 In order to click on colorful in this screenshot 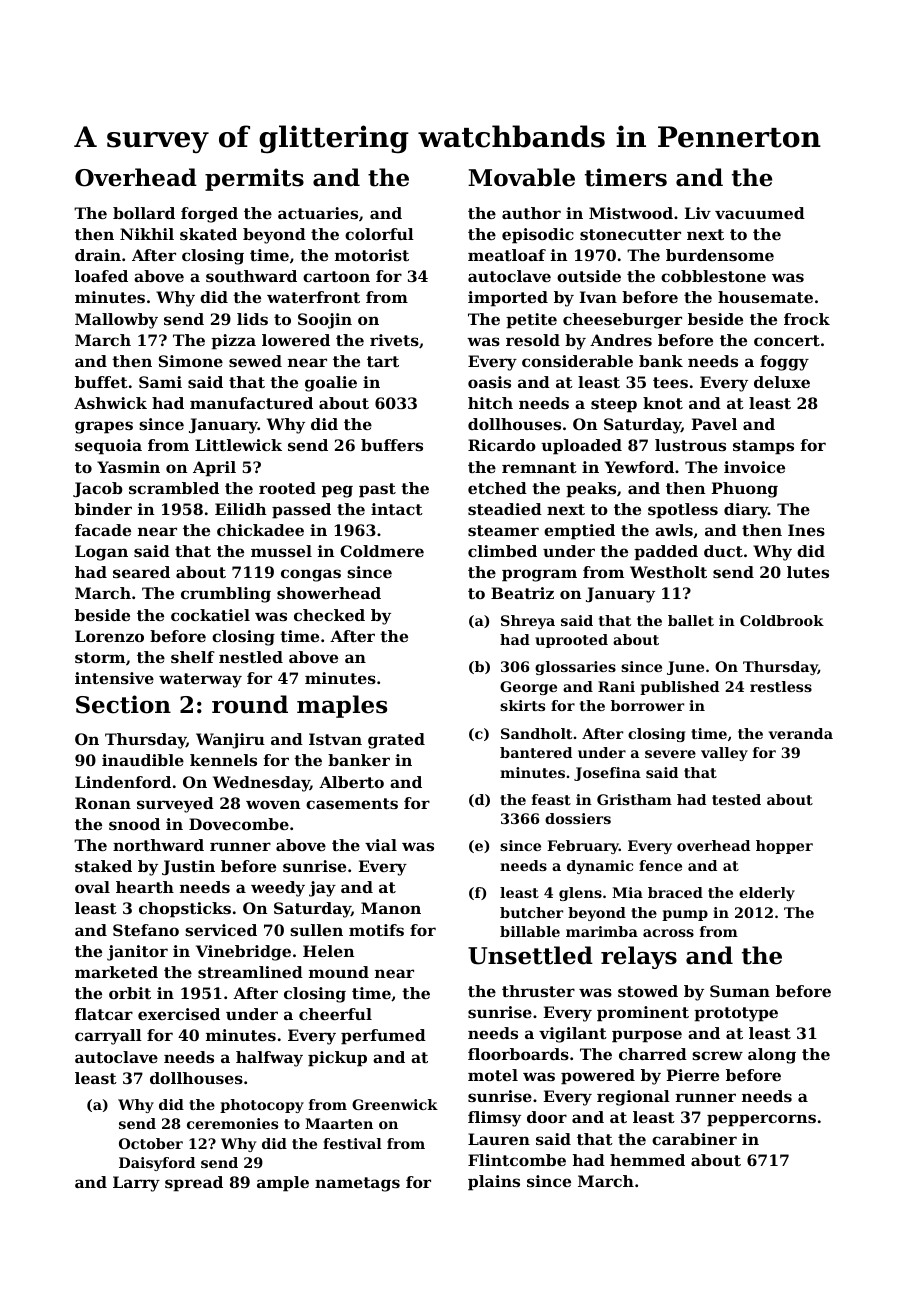, I will do `click(379, 234)`.
